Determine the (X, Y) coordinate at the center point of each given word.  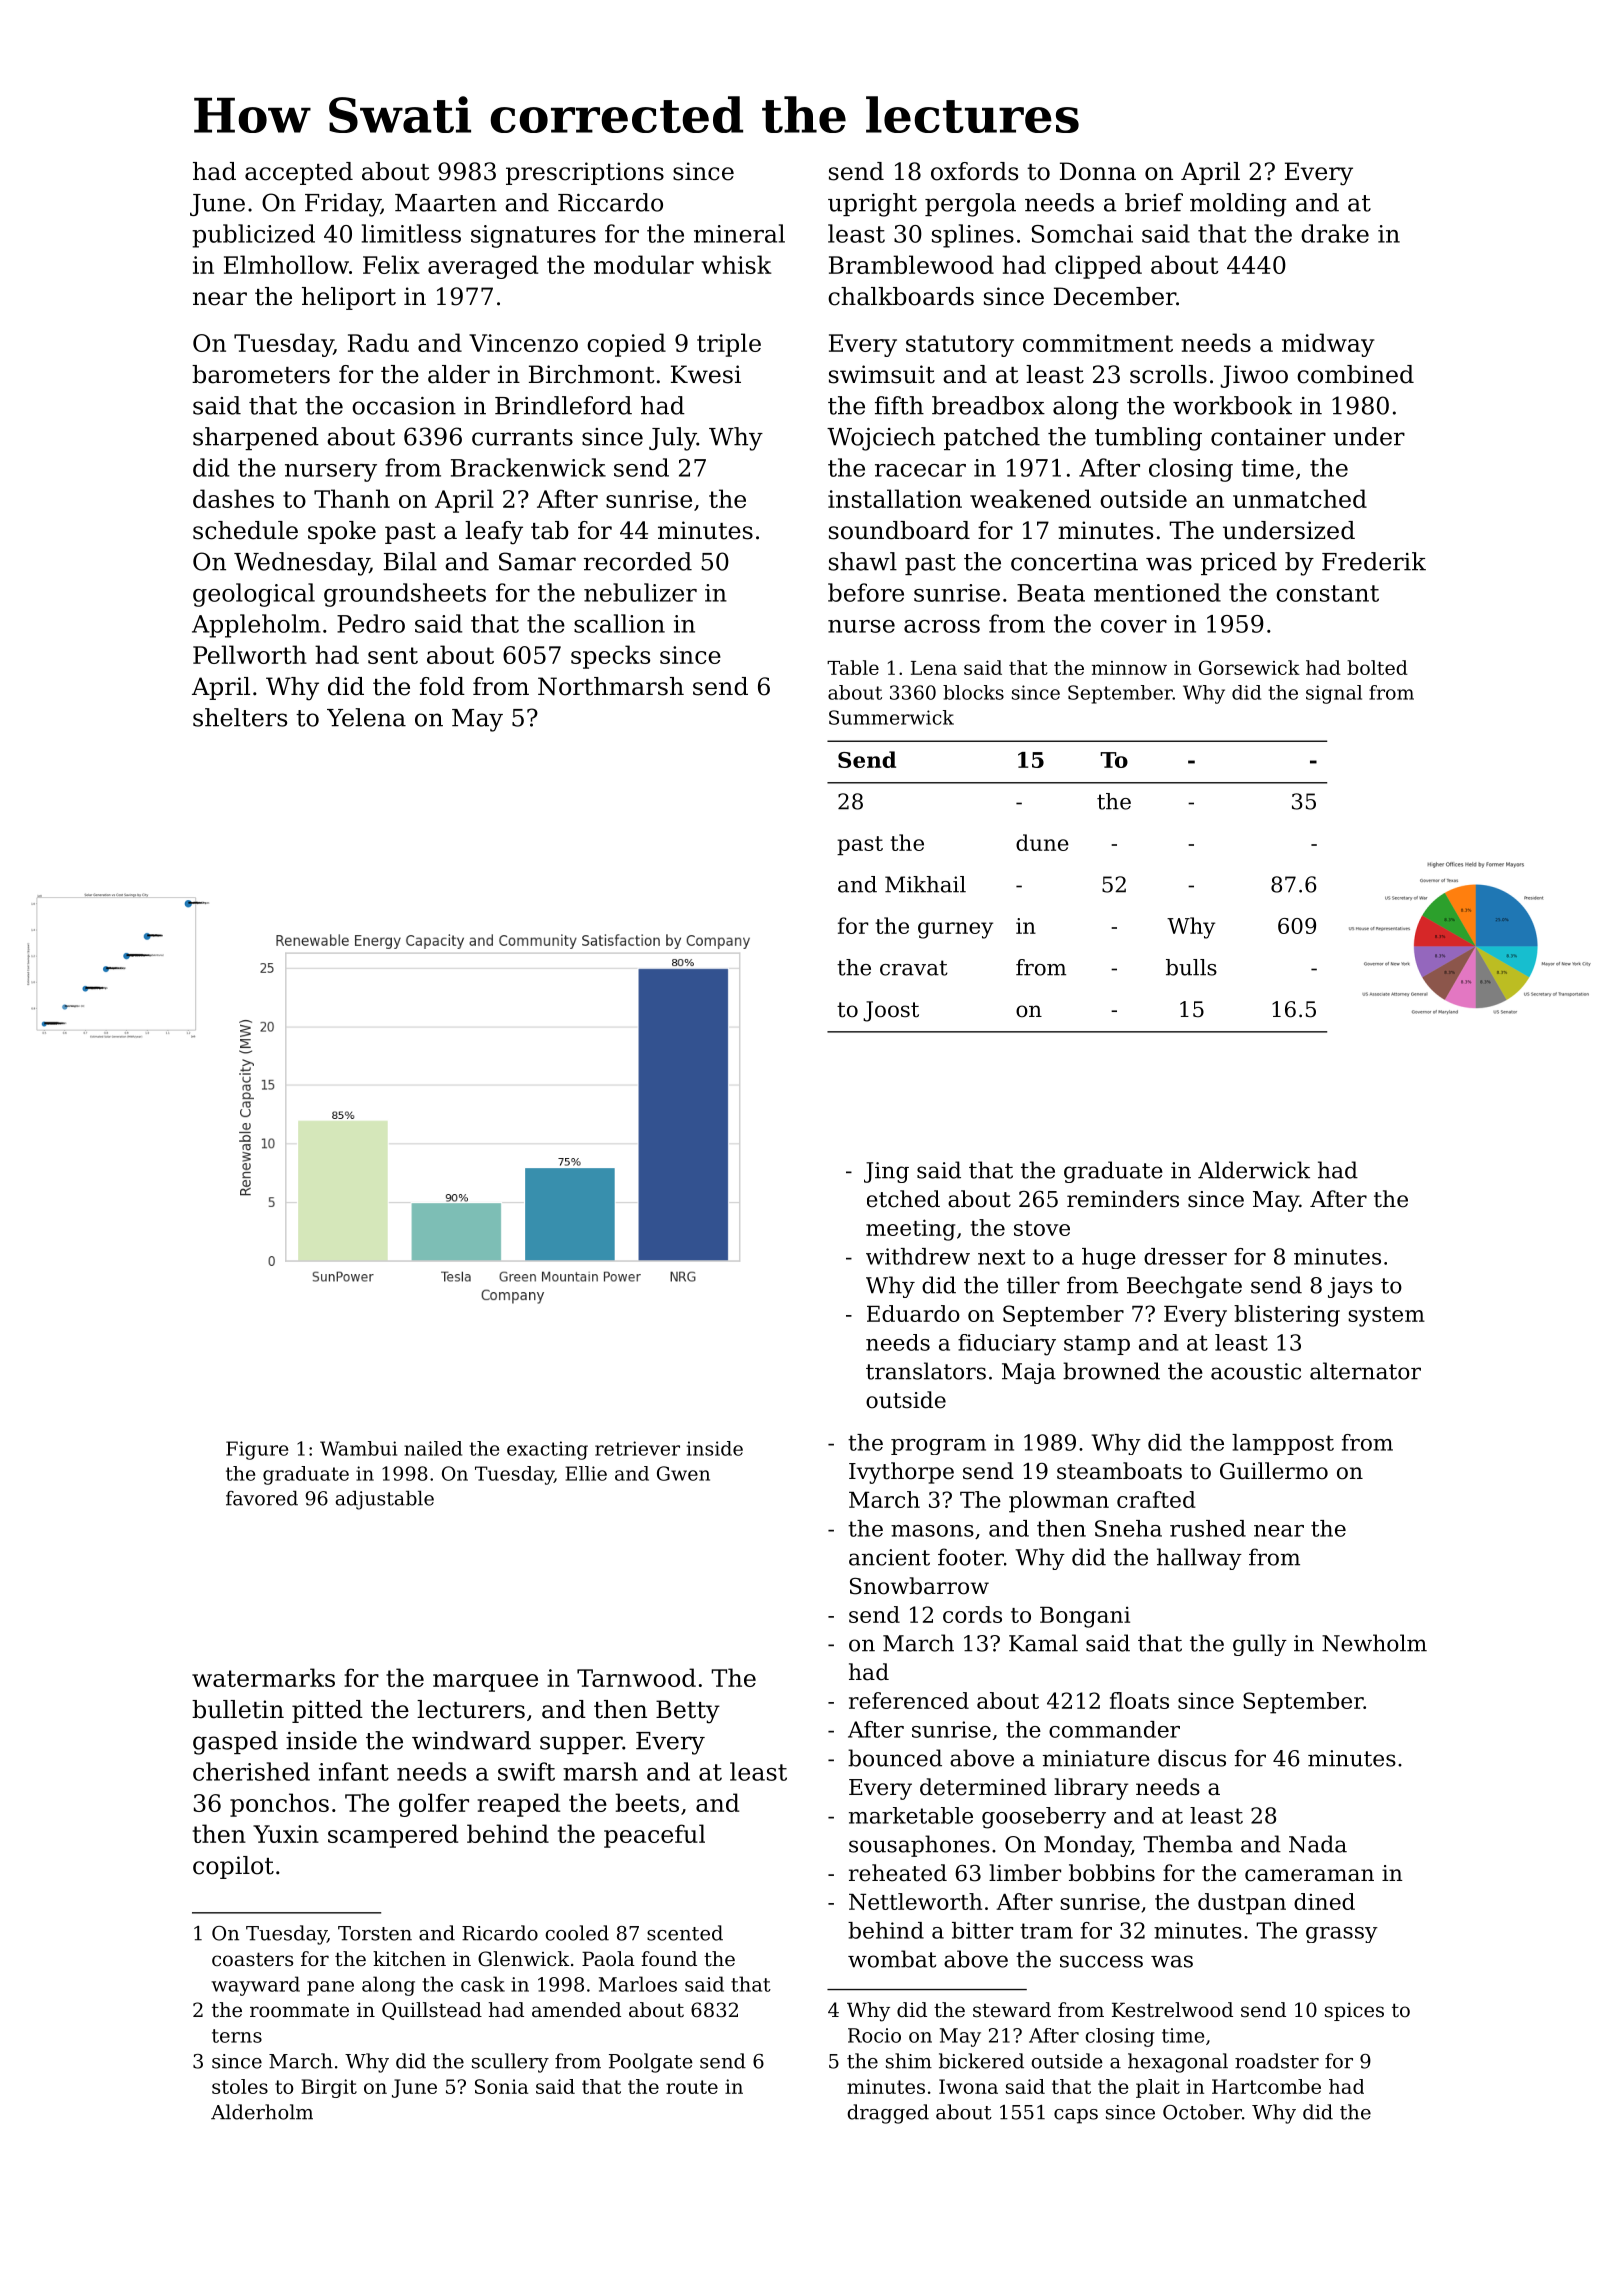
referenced (909, 1700)
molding (1238, 205)
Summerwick (891, 717)
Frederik (1374, 561)
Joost (891, 1011)
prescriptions (585, 173)
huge (1109, 1258)
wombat (892, 1959)
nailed (433, 1448)
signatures (533, 236)
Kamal (1043, 1643)
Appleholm (256, 626)
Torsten (375, 1933)
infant (354, 1771)
